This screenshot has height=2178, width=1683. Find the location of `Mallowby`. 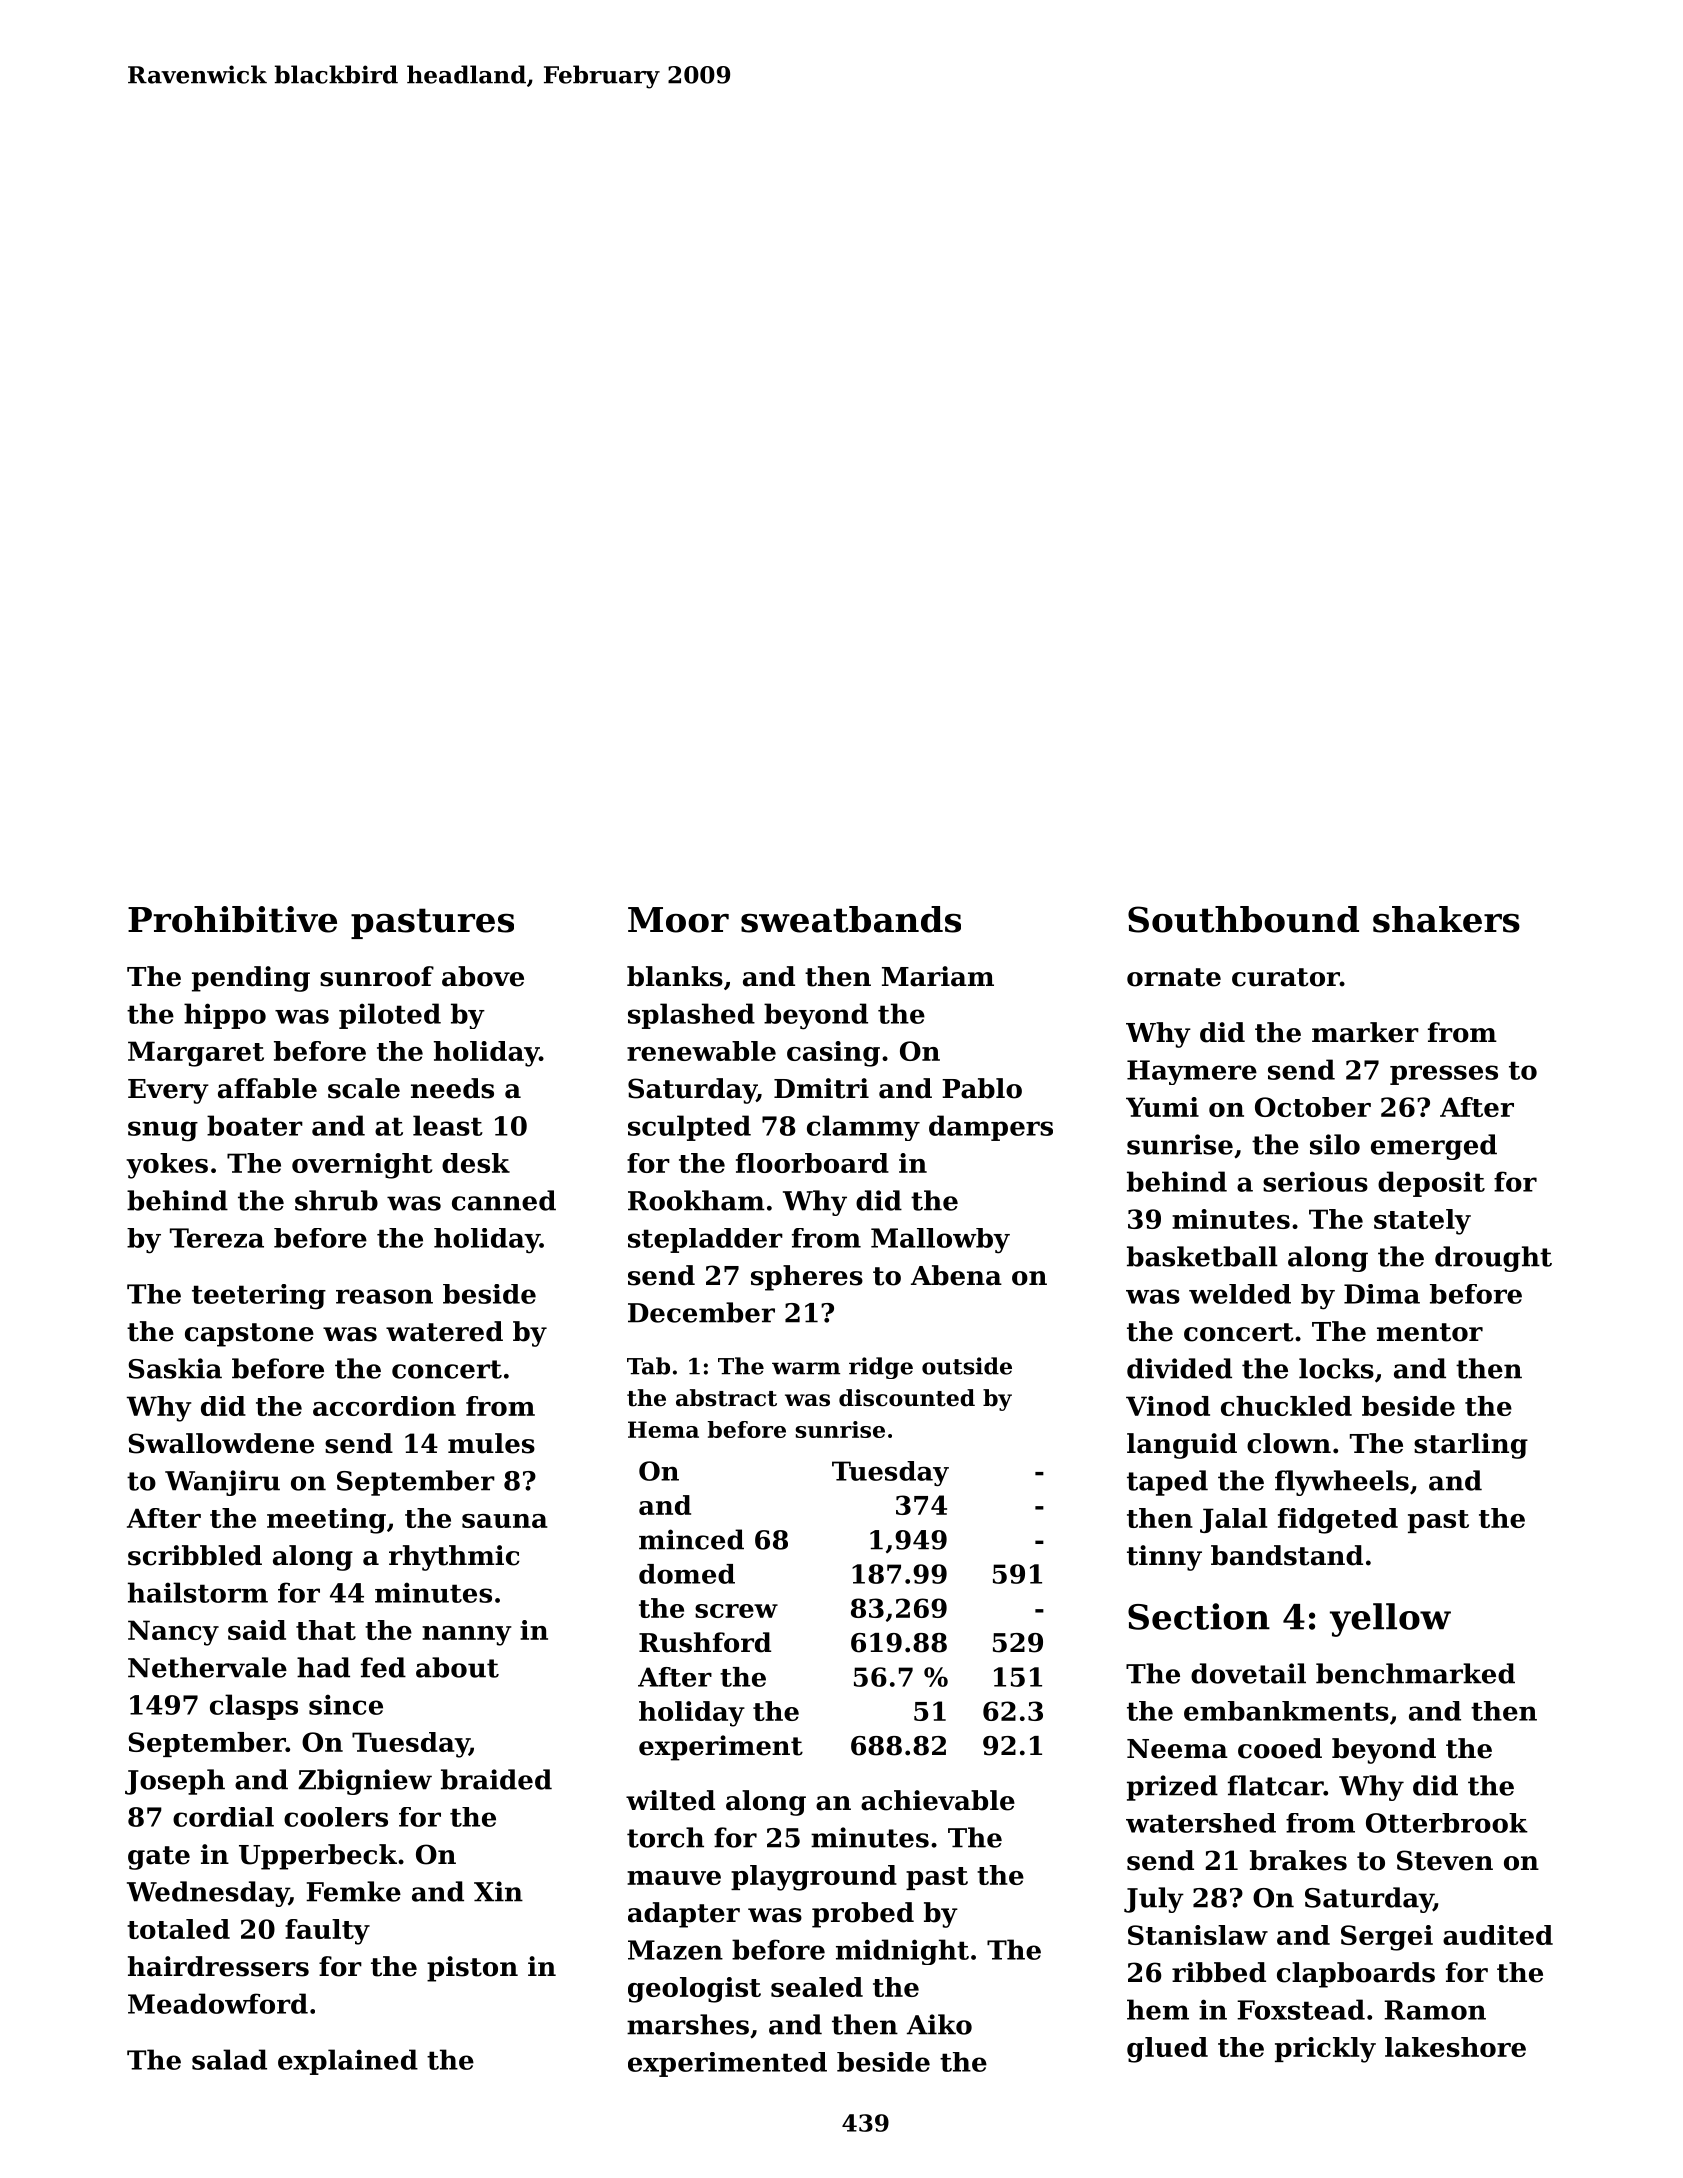

Mallowby is located at coordinates (940, 1241).
